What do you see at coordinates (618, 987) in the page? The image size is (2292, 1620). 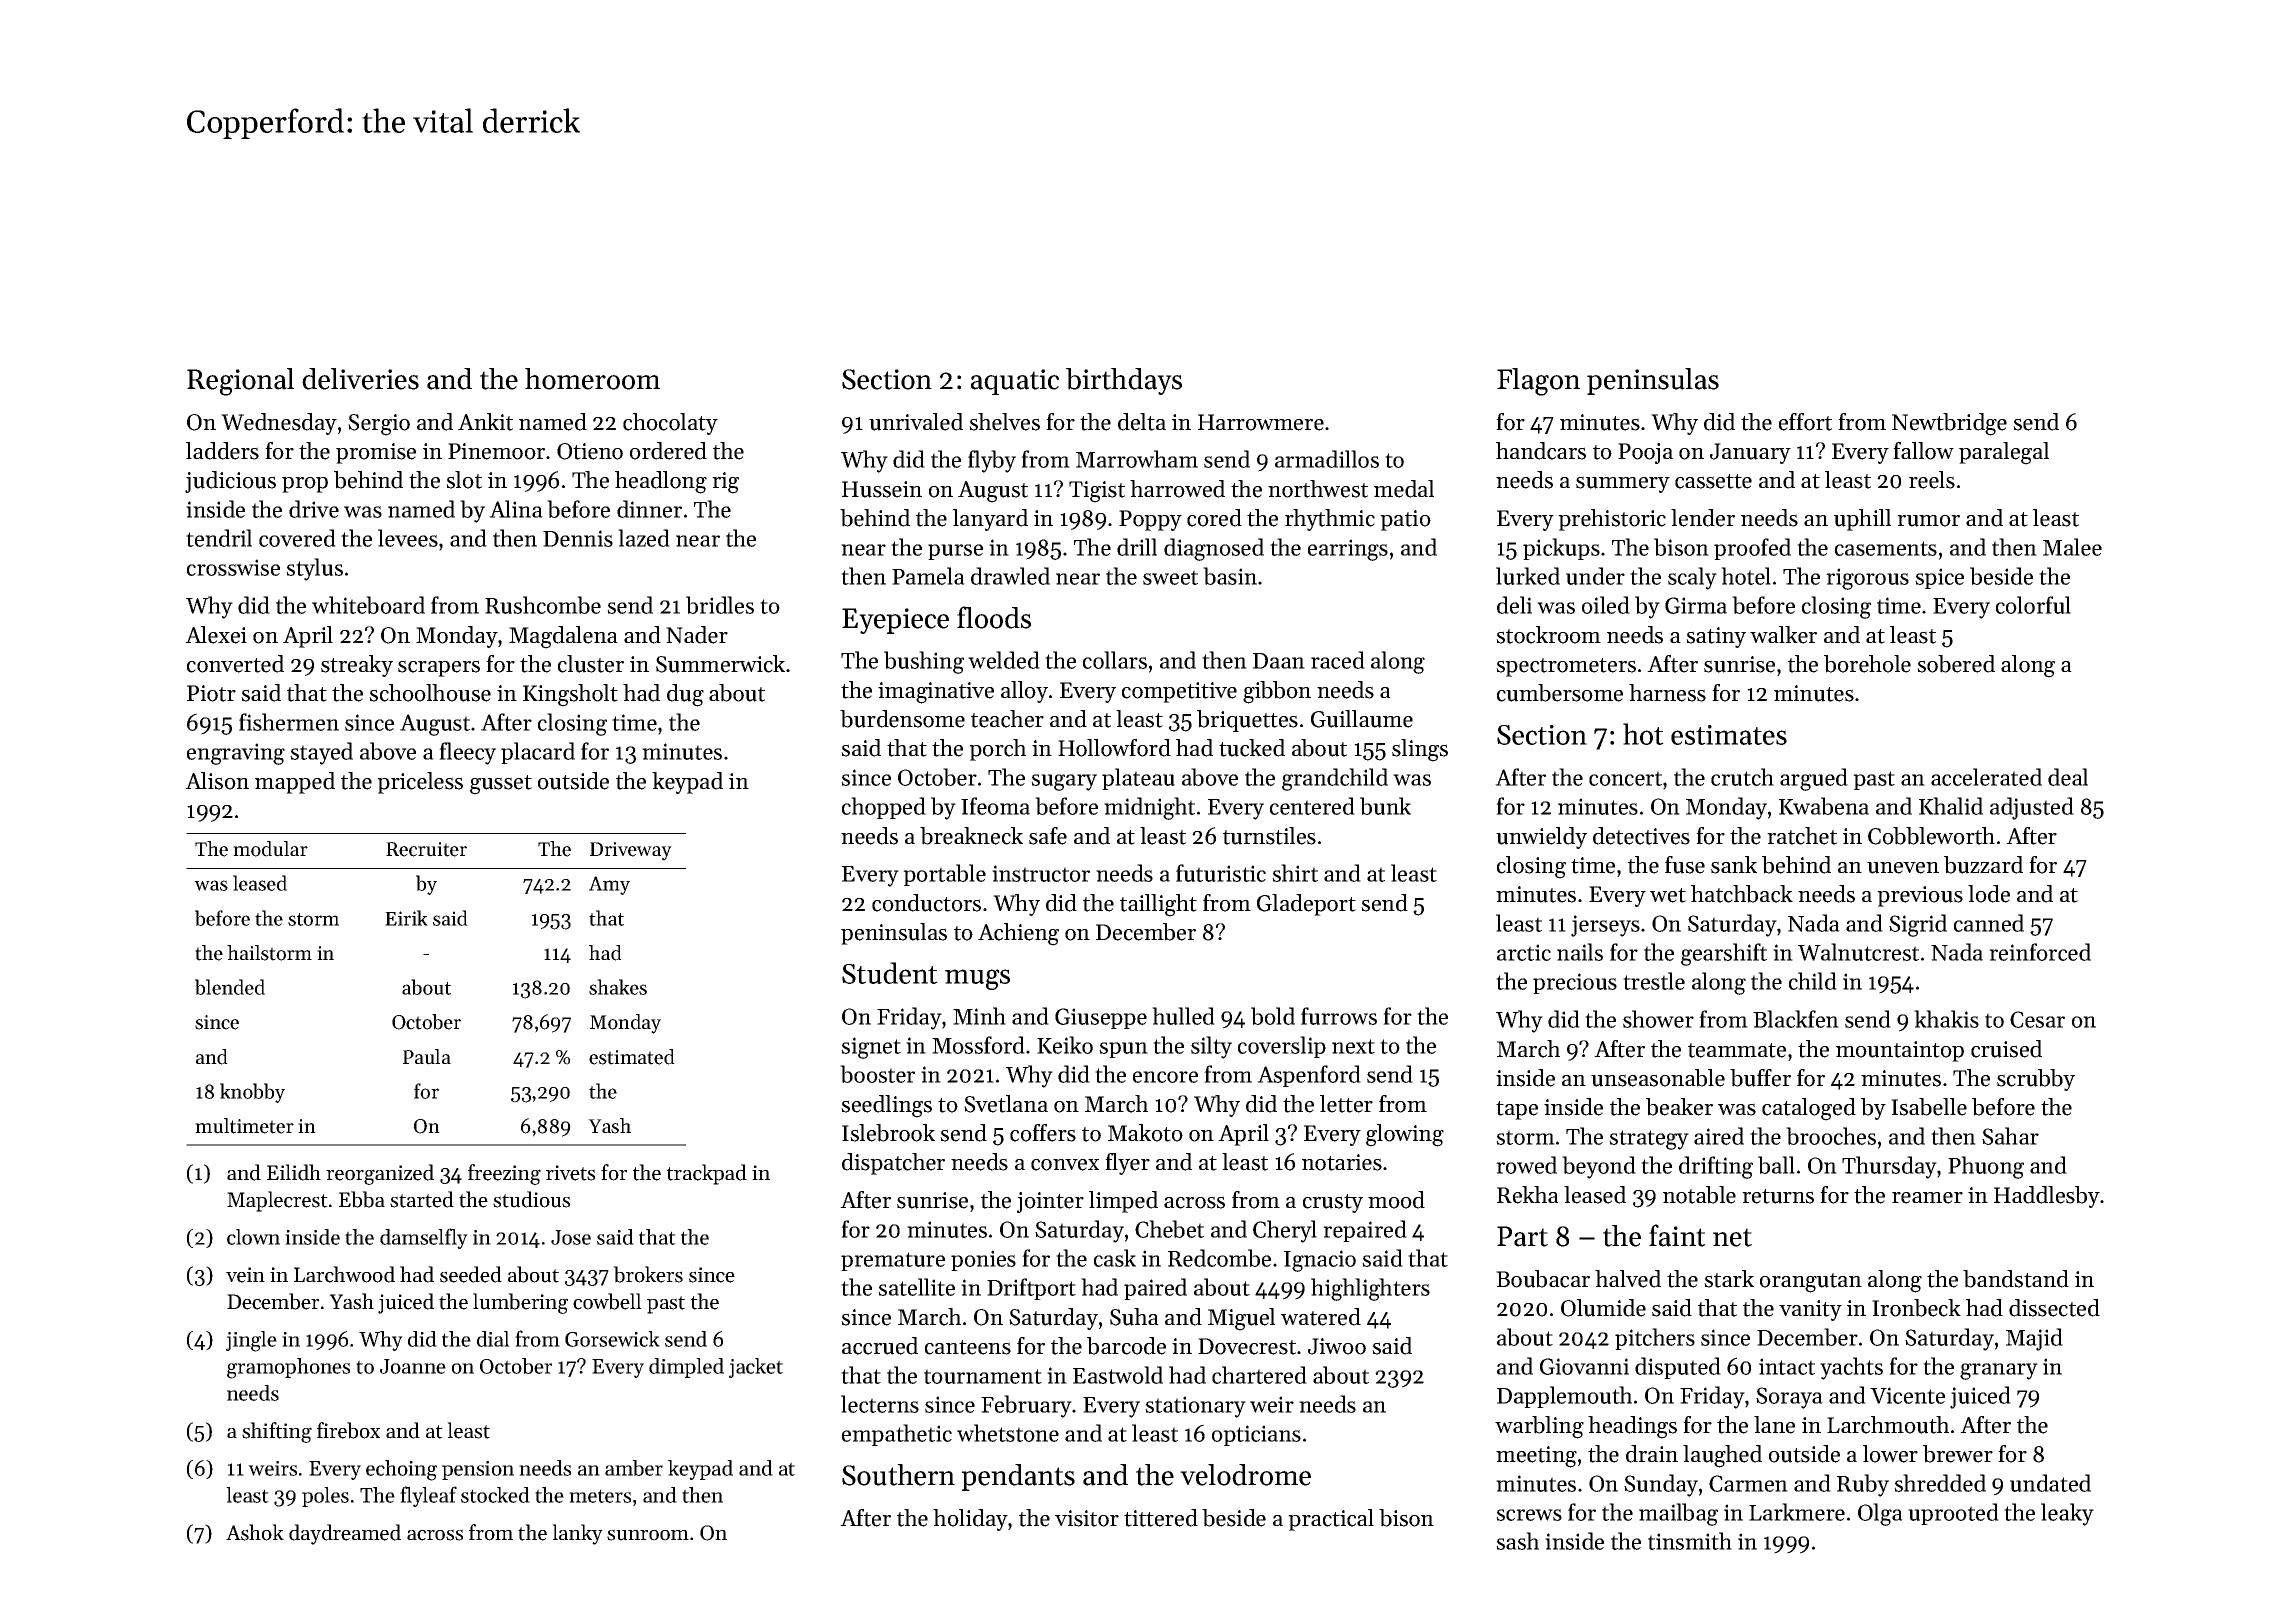 I see `shakes` at bounding box center [618, 987].
